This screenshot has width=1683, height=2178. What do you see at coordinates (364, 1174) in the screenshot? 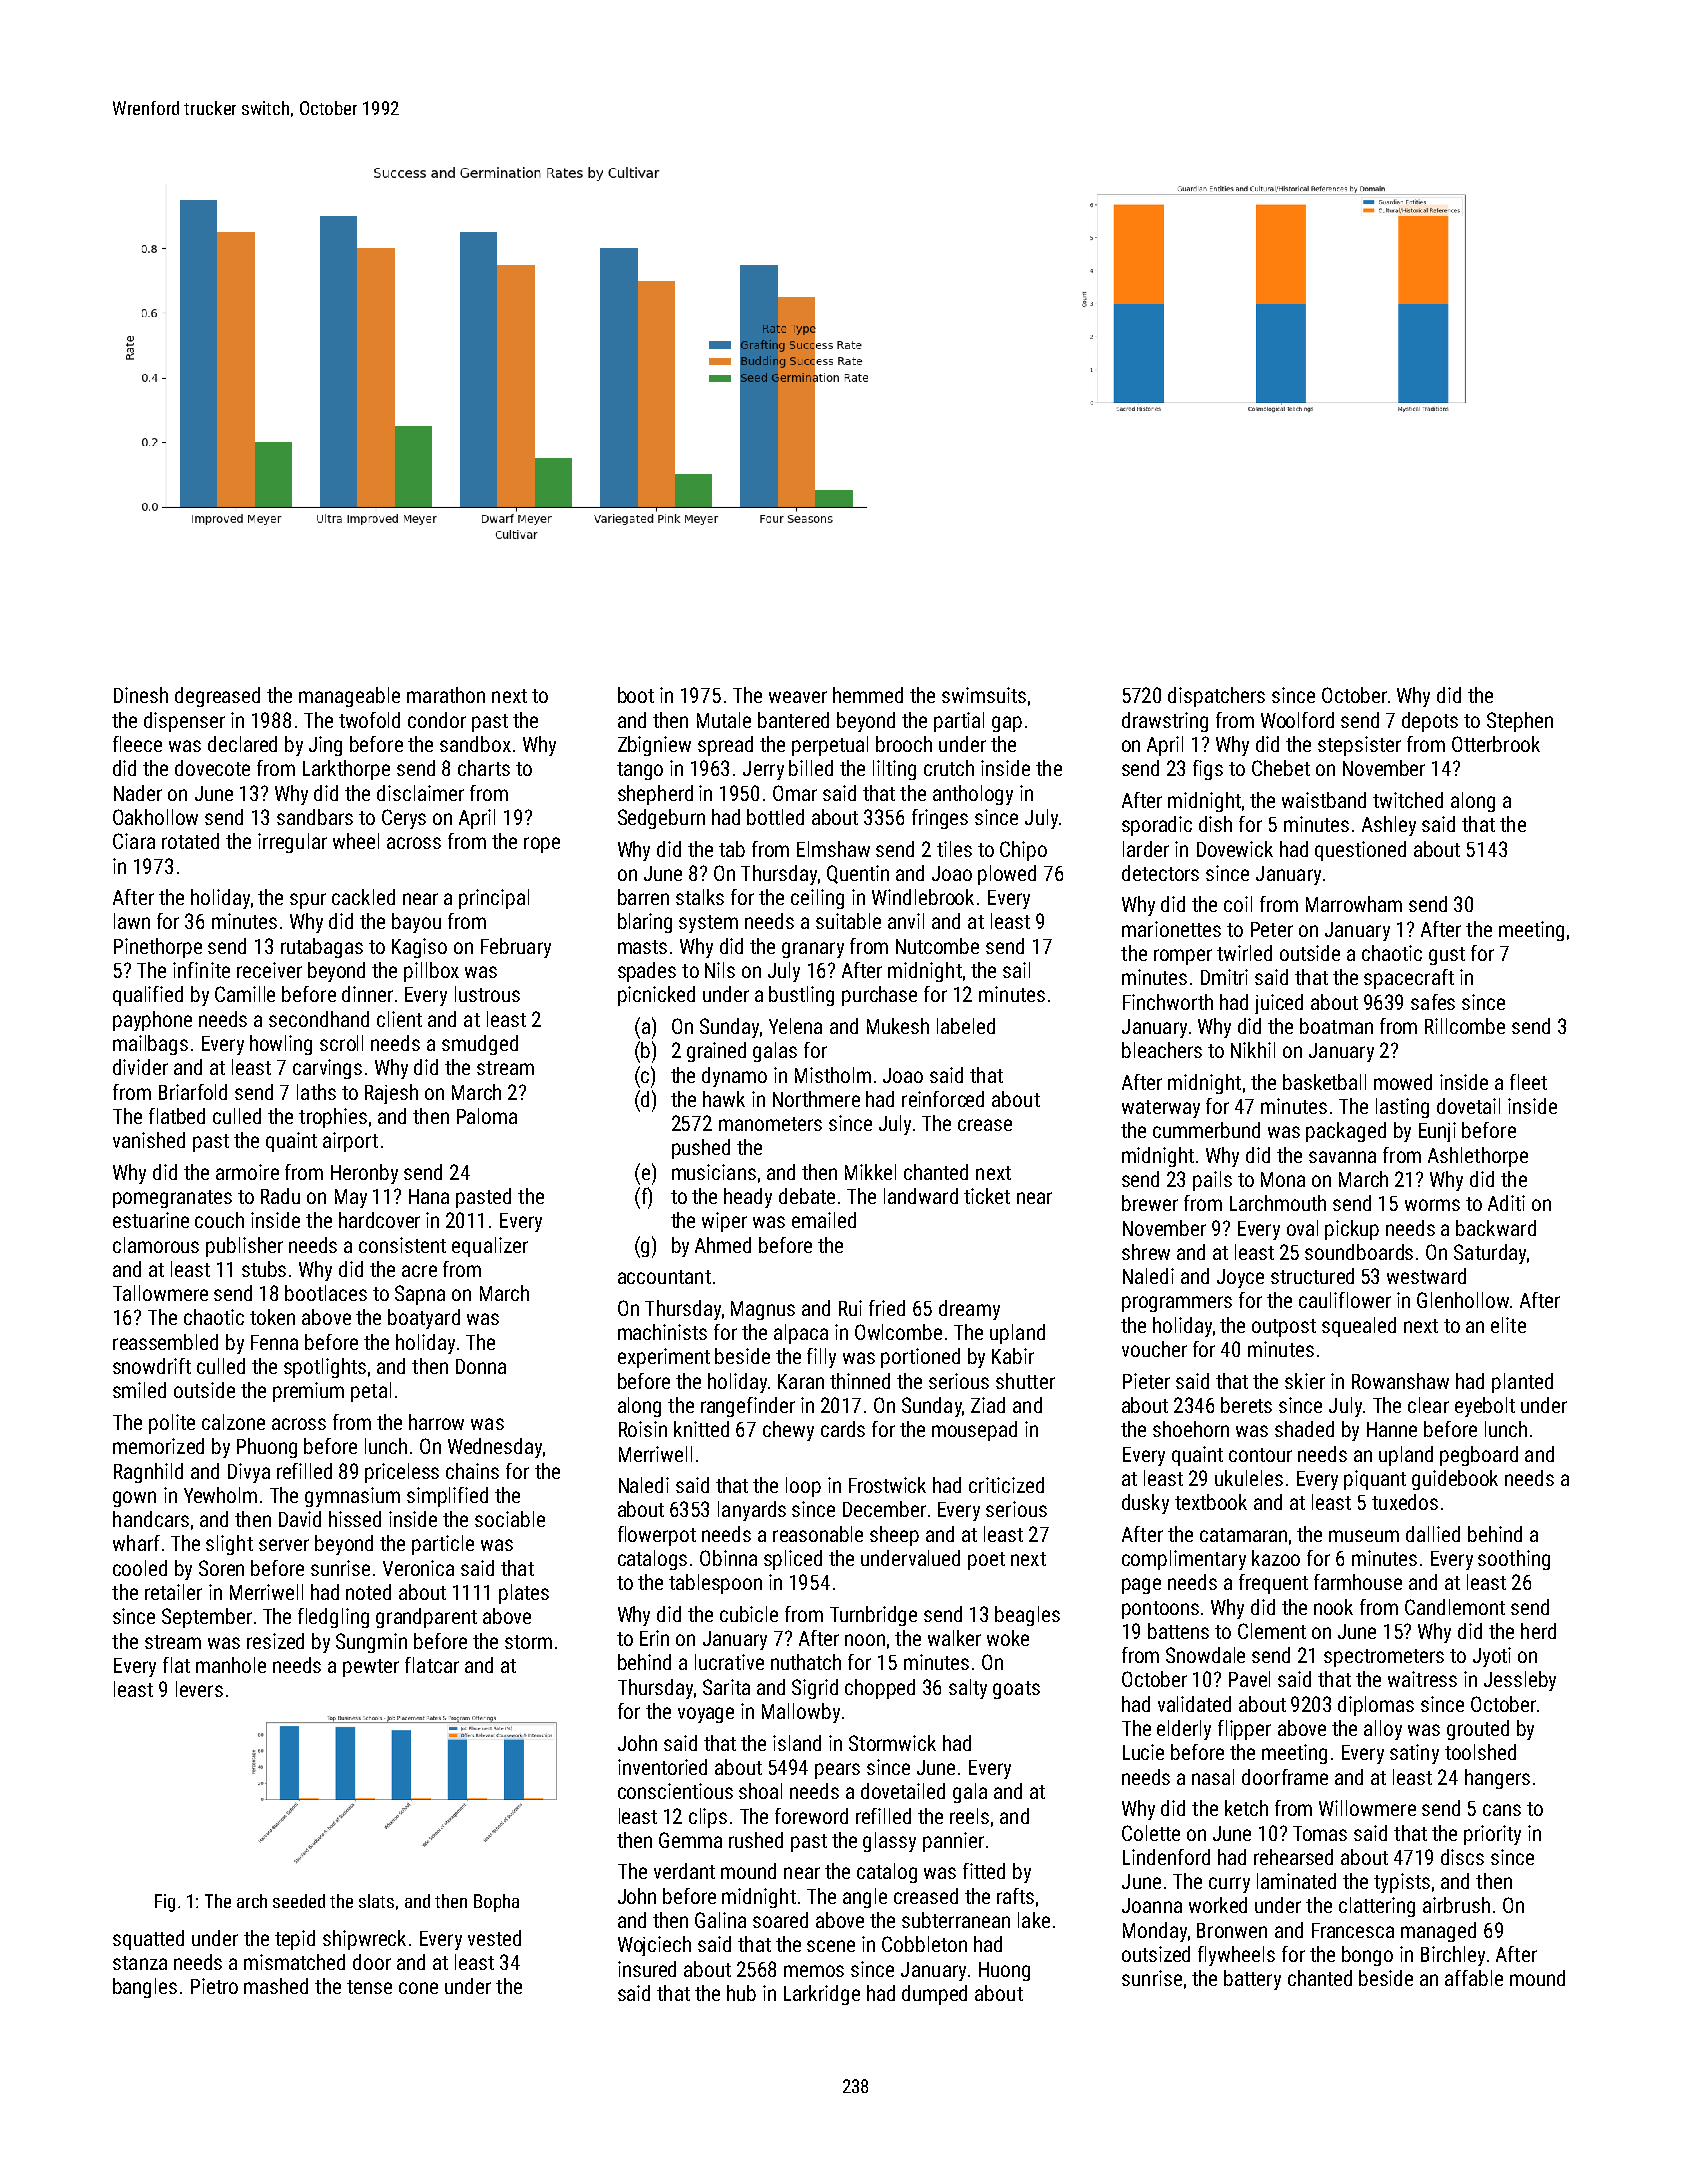
I see `Heronby` at bounding box center [364, 1174].
